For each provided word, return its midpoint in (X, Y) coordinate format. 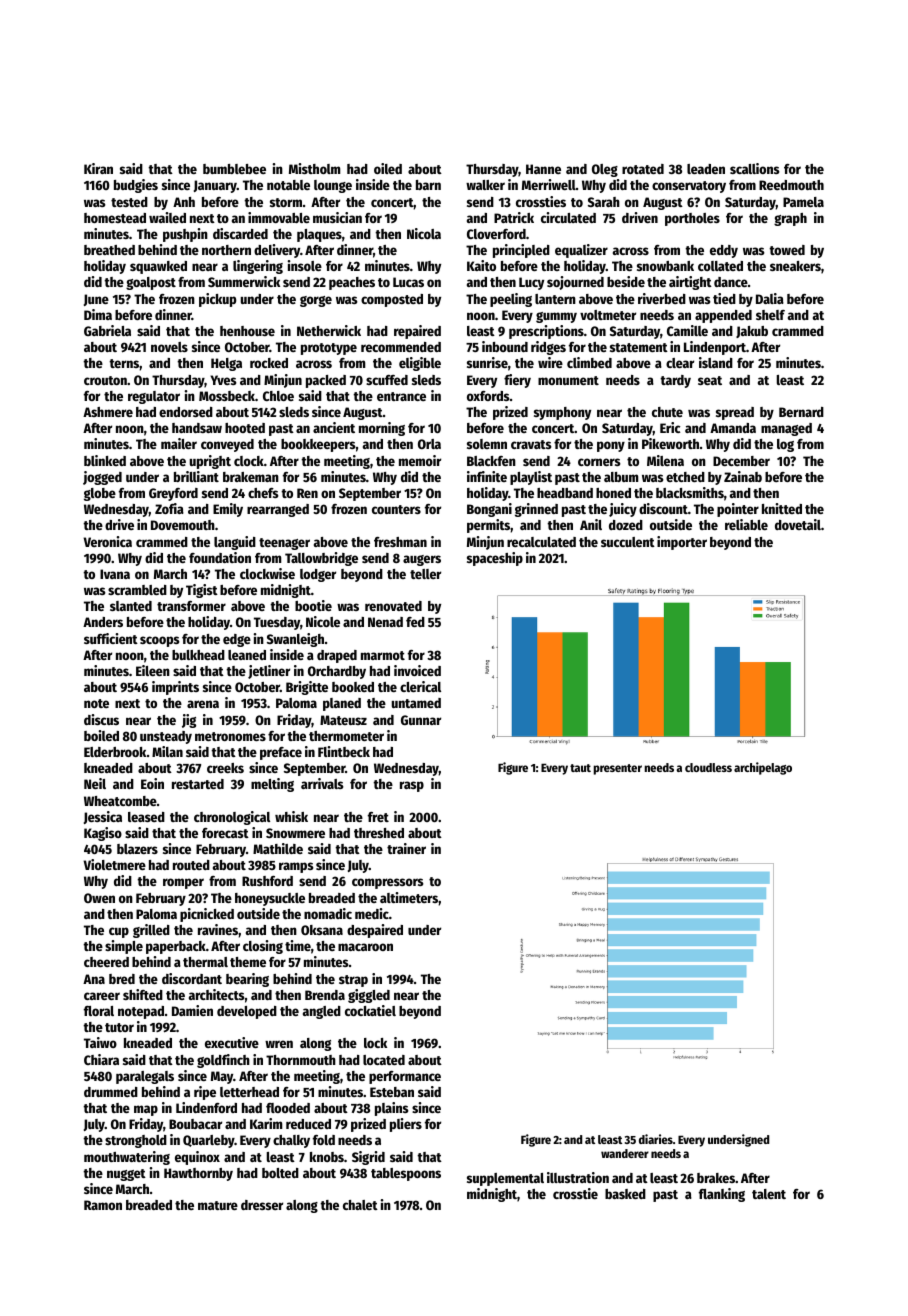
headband (565, 493)
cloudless (708, 767)
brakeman (251, 477)
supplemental (505, 1179)
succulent (628, 542)
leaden (706, 169)
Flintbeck (344, 751)
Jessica (103, 817)
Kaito (481, 265)
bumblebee (234, 169)
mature (218, 1205)
